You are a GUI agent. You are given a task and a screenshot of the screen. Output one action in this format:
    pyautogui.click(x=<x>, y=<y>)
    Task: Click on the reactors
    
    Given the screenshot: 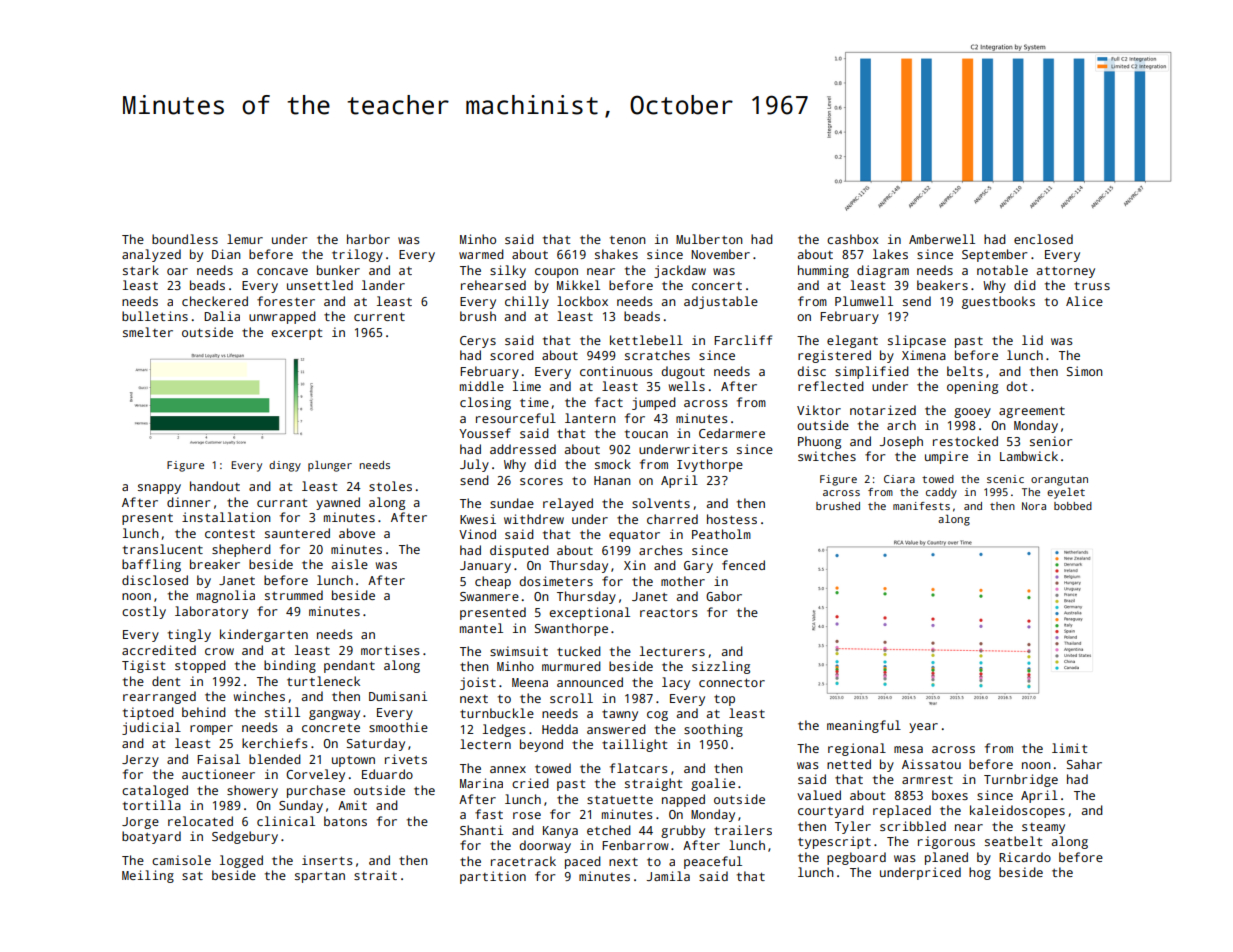 What is the action you would take?
    pyautogui.click(x=669, y=613)
